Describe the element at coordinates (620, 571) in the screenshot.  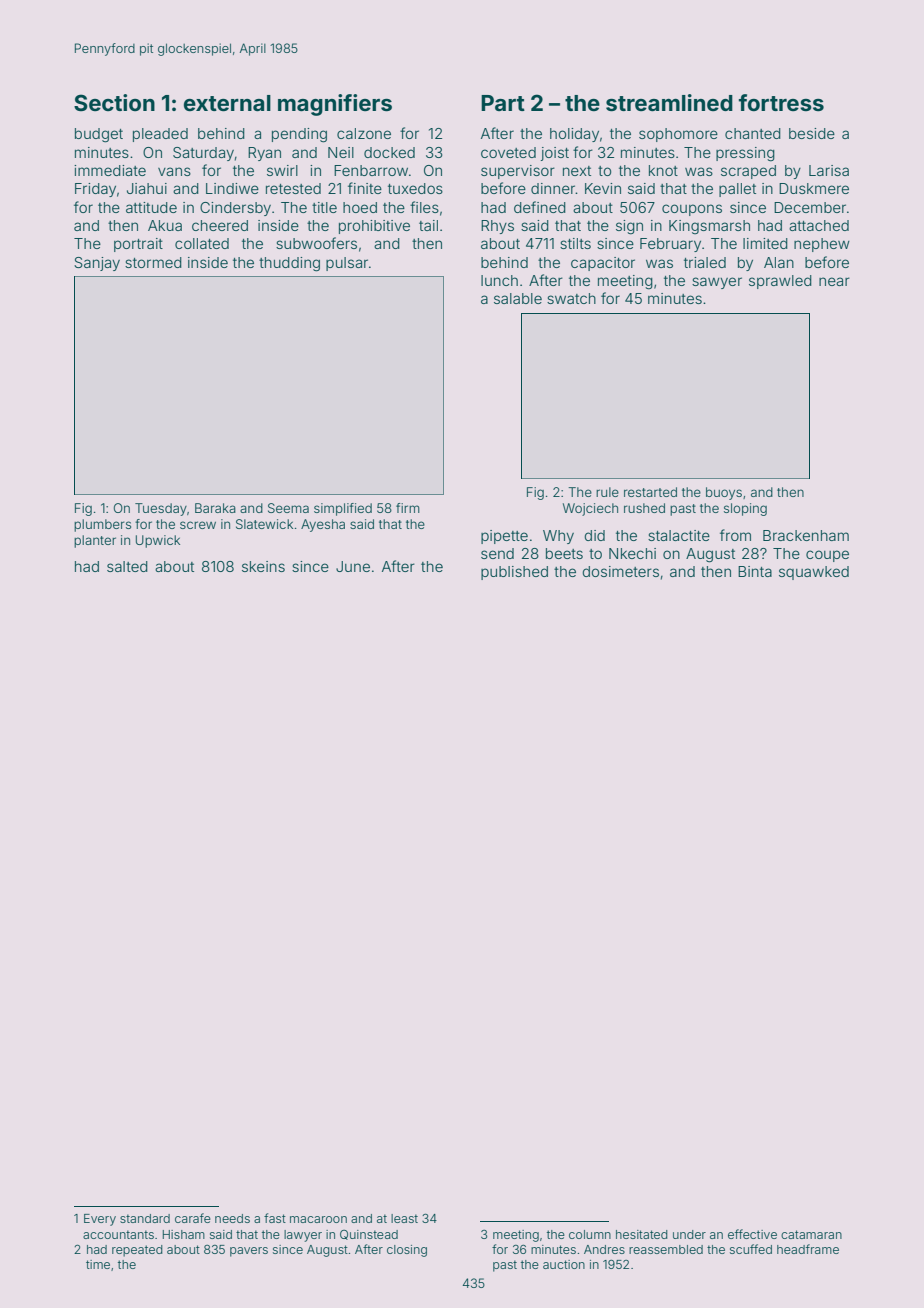
I see `dosimeters` at that location.
